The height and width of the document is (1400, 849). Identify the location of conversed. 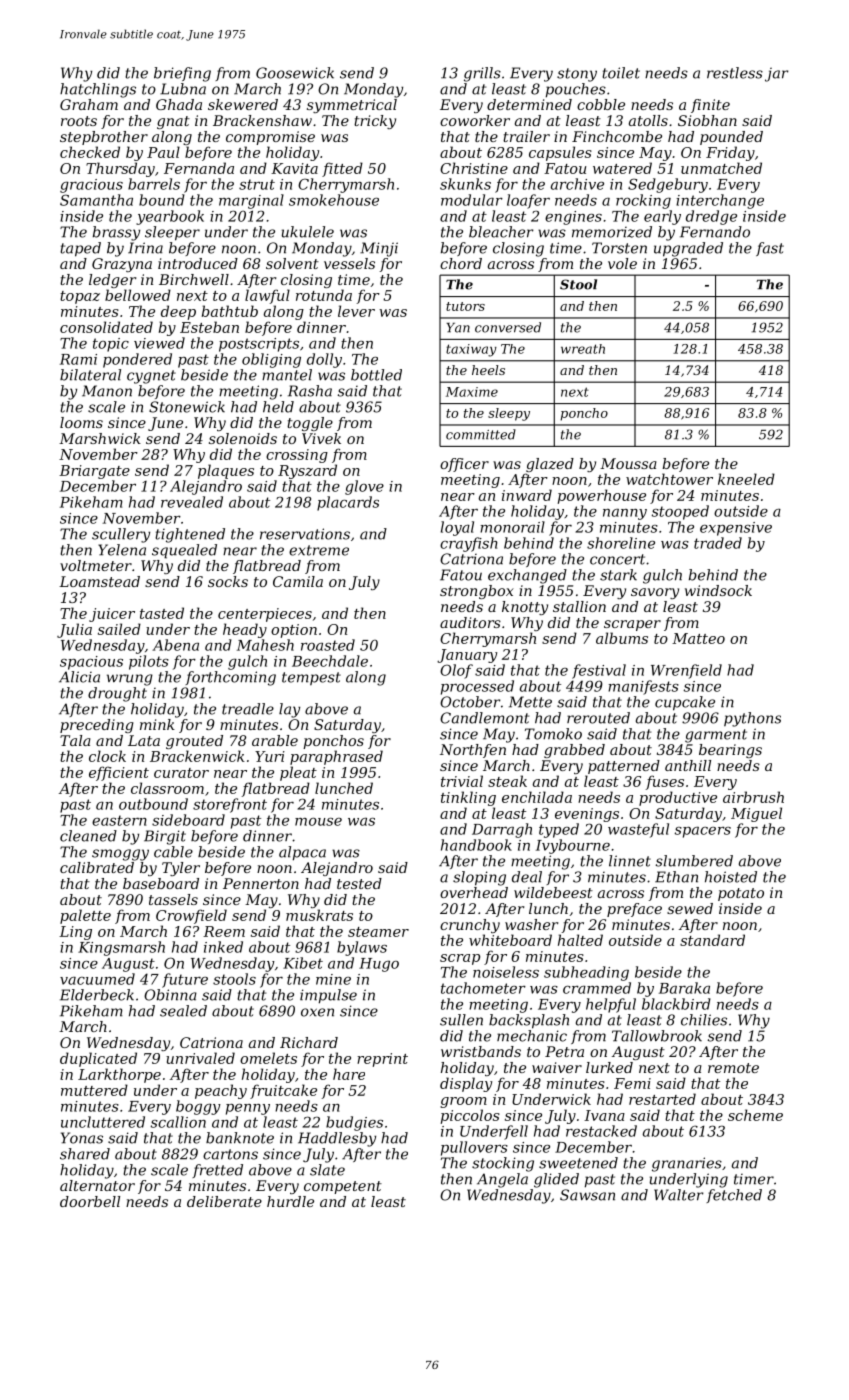
(508, 327).
